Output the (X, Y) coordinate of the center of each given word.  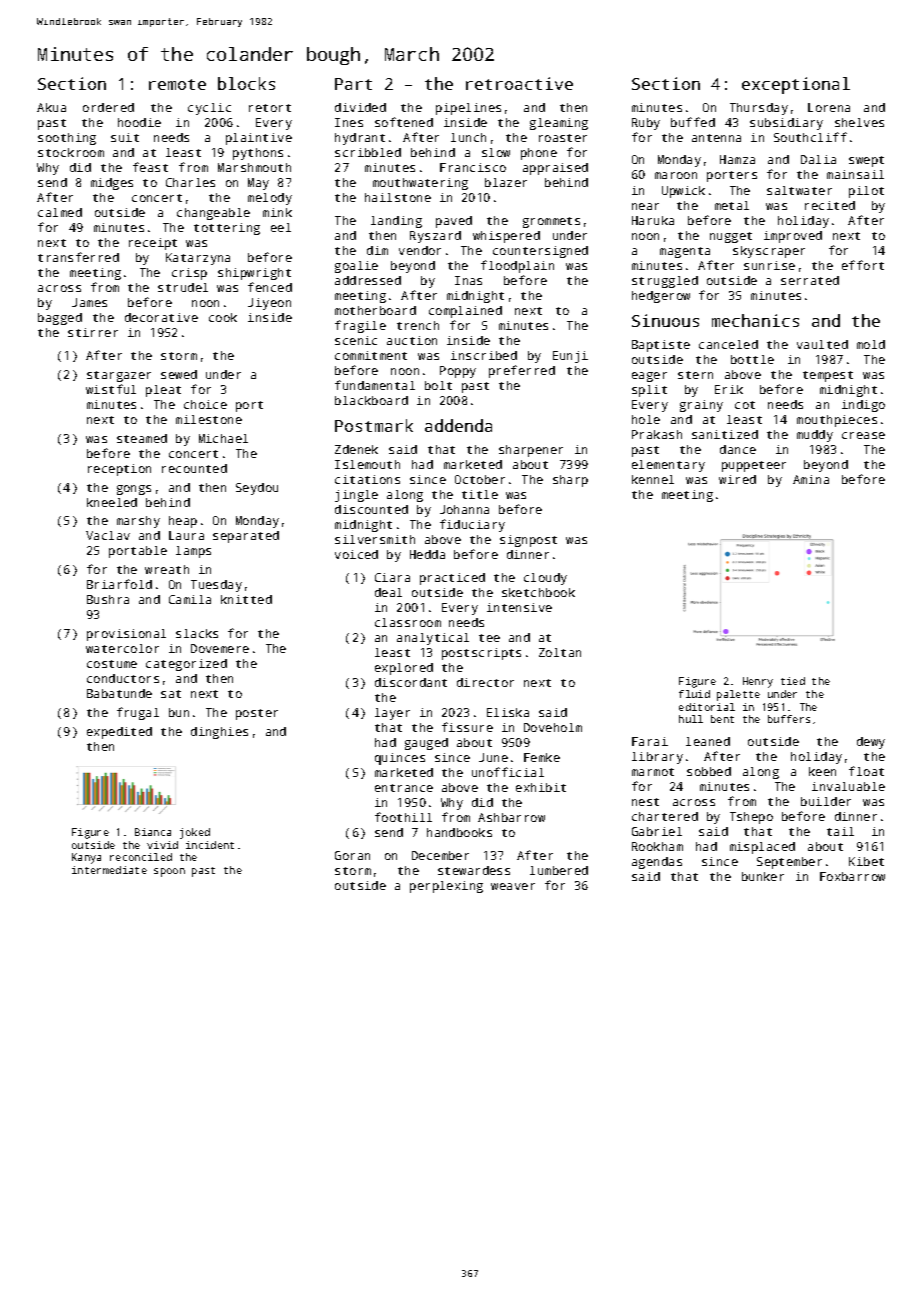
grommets (551, 222)
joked (195, 833)
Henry (758, 682)
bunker (763, 876)
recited (830, 205)
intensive (519, 607)
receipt (153, 244)
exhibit (541, 787)
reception (119, 470)
